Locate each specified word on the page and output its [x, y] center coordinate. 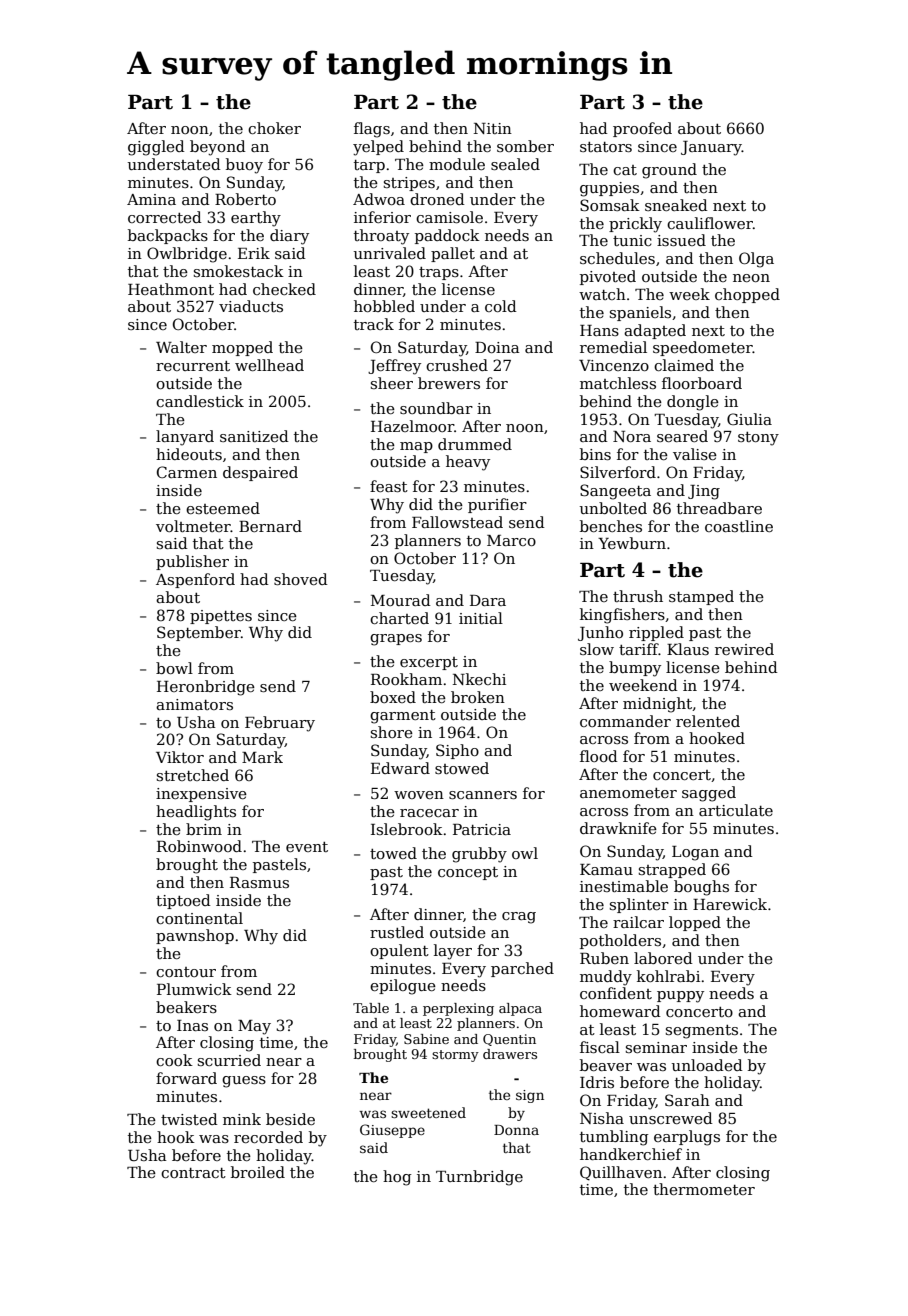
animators [194, 704]
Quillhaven [621, 1173]
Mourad [401, 600]
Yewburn [632, 543]
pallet [453, 254]
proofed [642, 129]
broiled [258, 1172]
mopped [242, 348]
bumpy [635, 669]
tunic [632, 240]
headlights [196, 813]
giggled [156, 148]
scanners [483, 795]
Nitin [493, 128]
